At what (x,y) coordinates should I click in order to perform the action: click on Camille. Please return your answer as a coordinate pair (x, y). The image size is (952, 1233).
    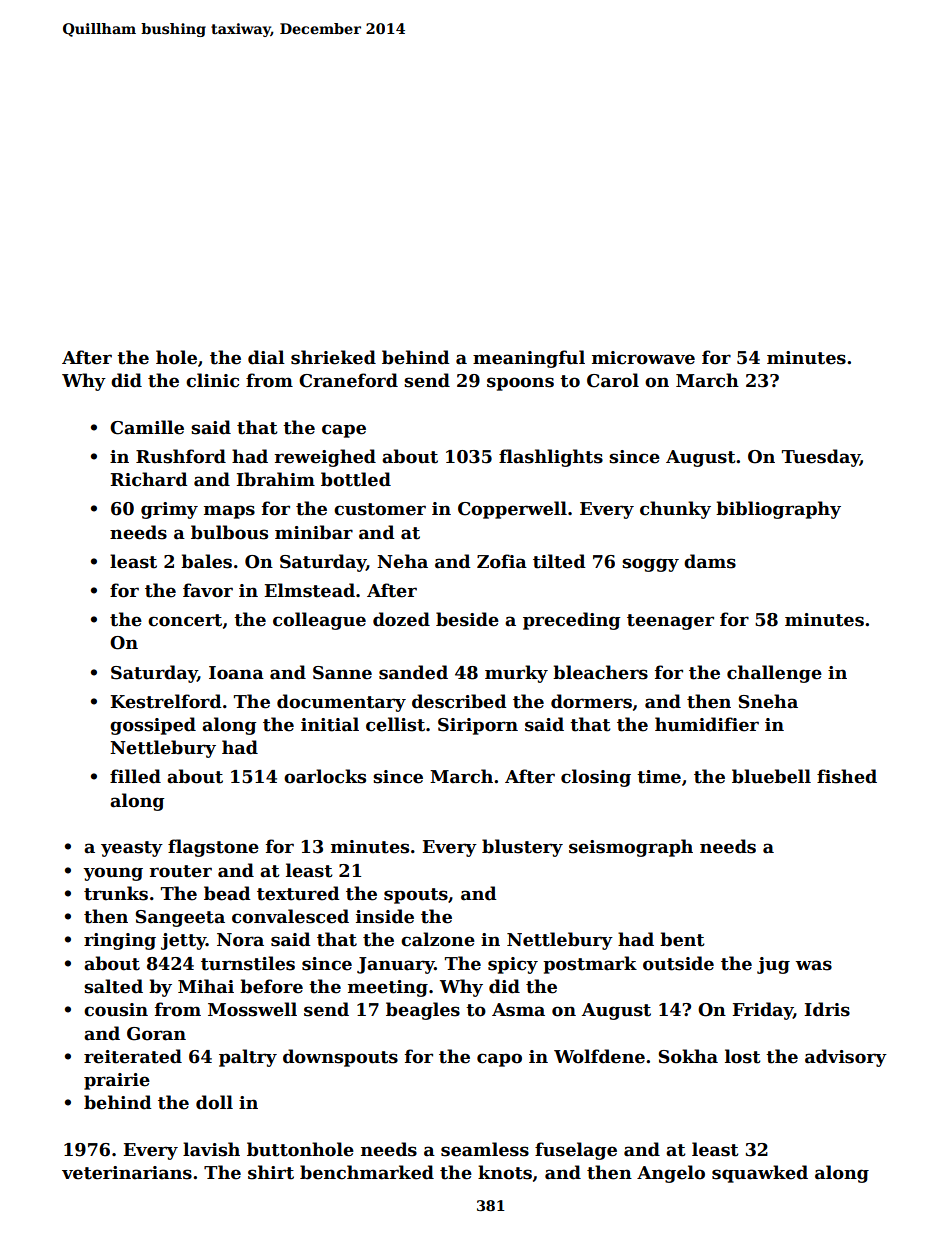
    Looking at the image, I should click on (147, 427).
